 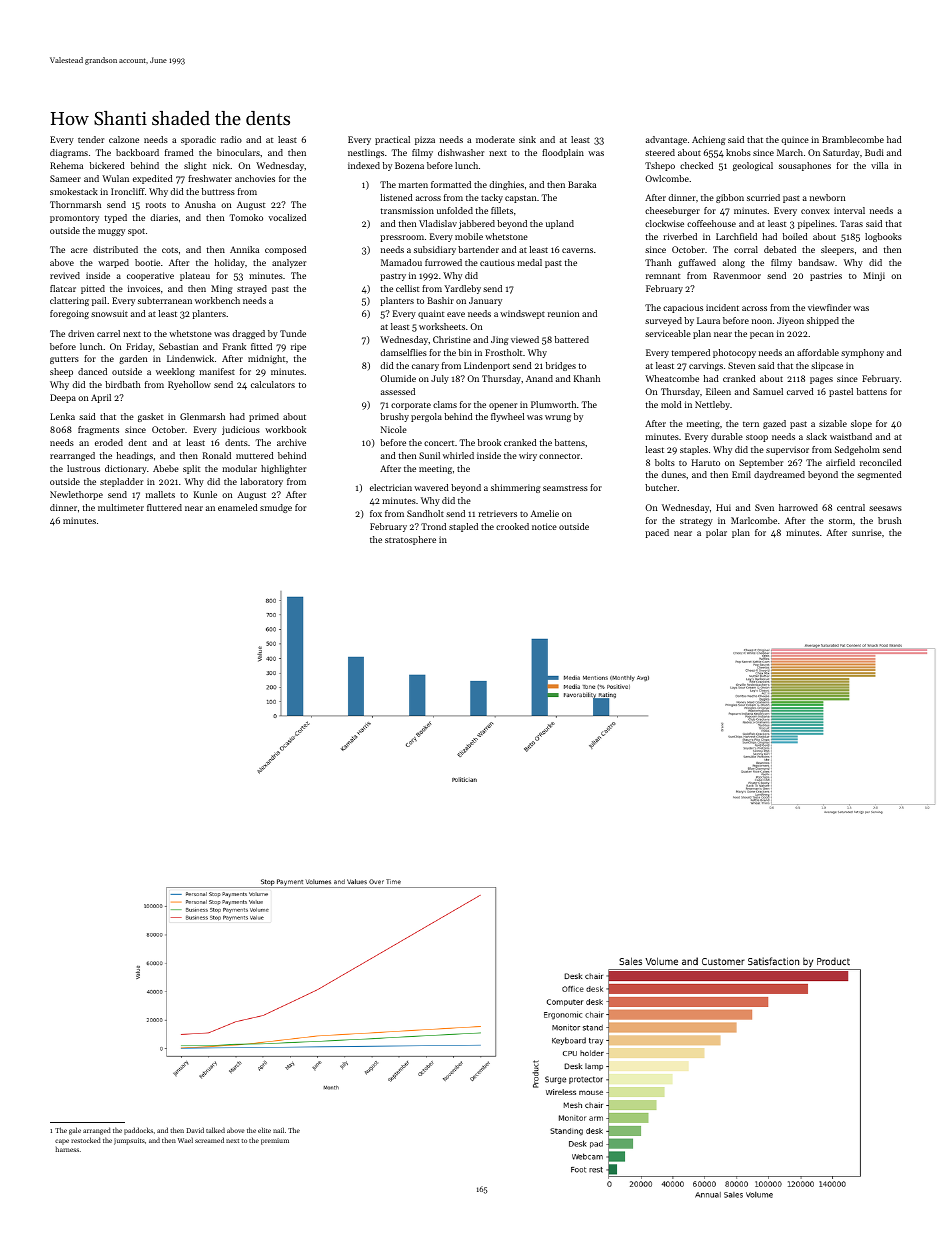 What do you see at coordinates (657, 533) in the screenshot?
I see `paced` at bounding box center [657, 533].
